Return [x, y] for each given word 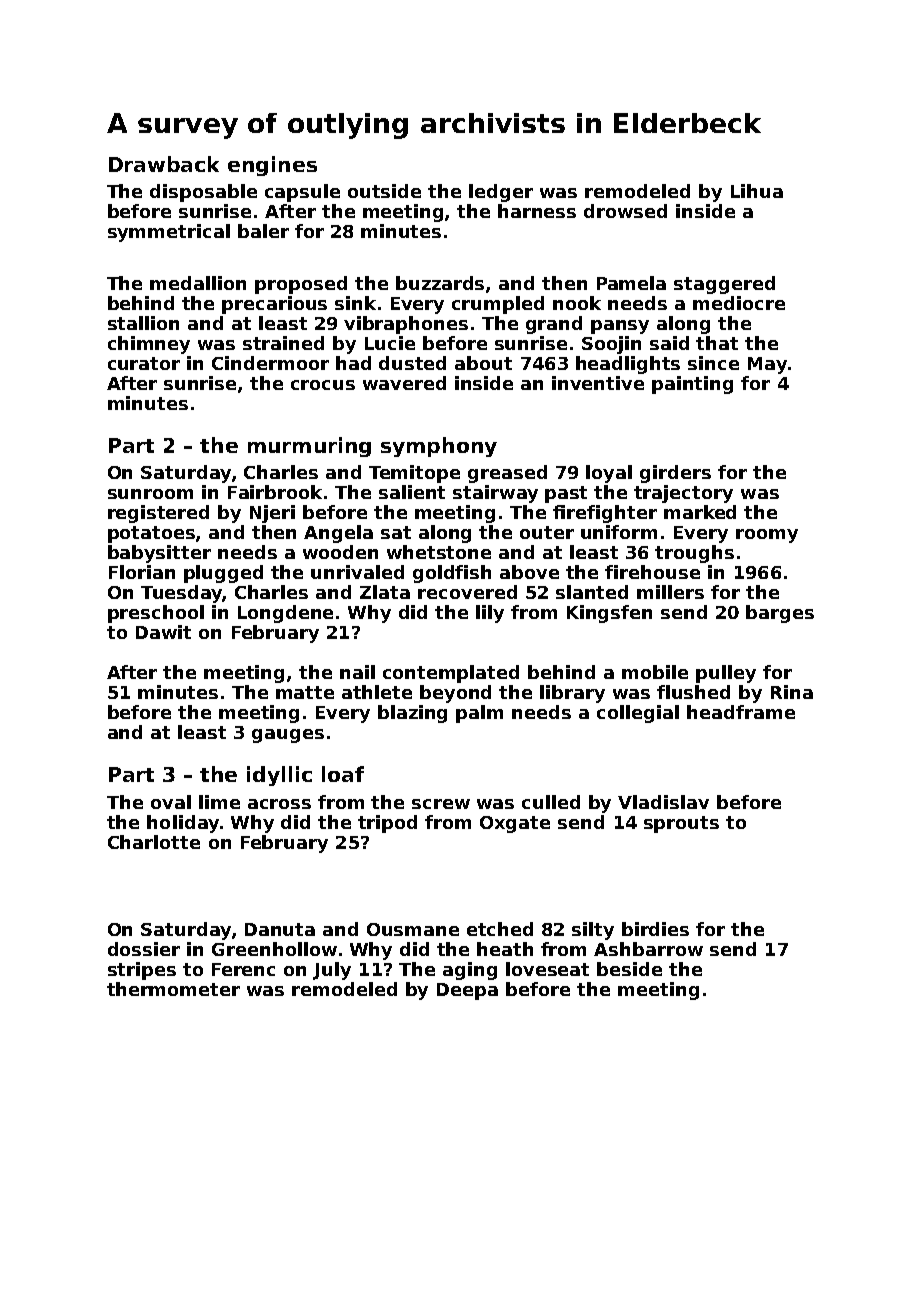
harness [537, 211]
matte [305, 692]
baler [263, 231]
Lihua [757, 191]
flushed [693, 692]
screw [441, 804]
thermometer [173, 989]
